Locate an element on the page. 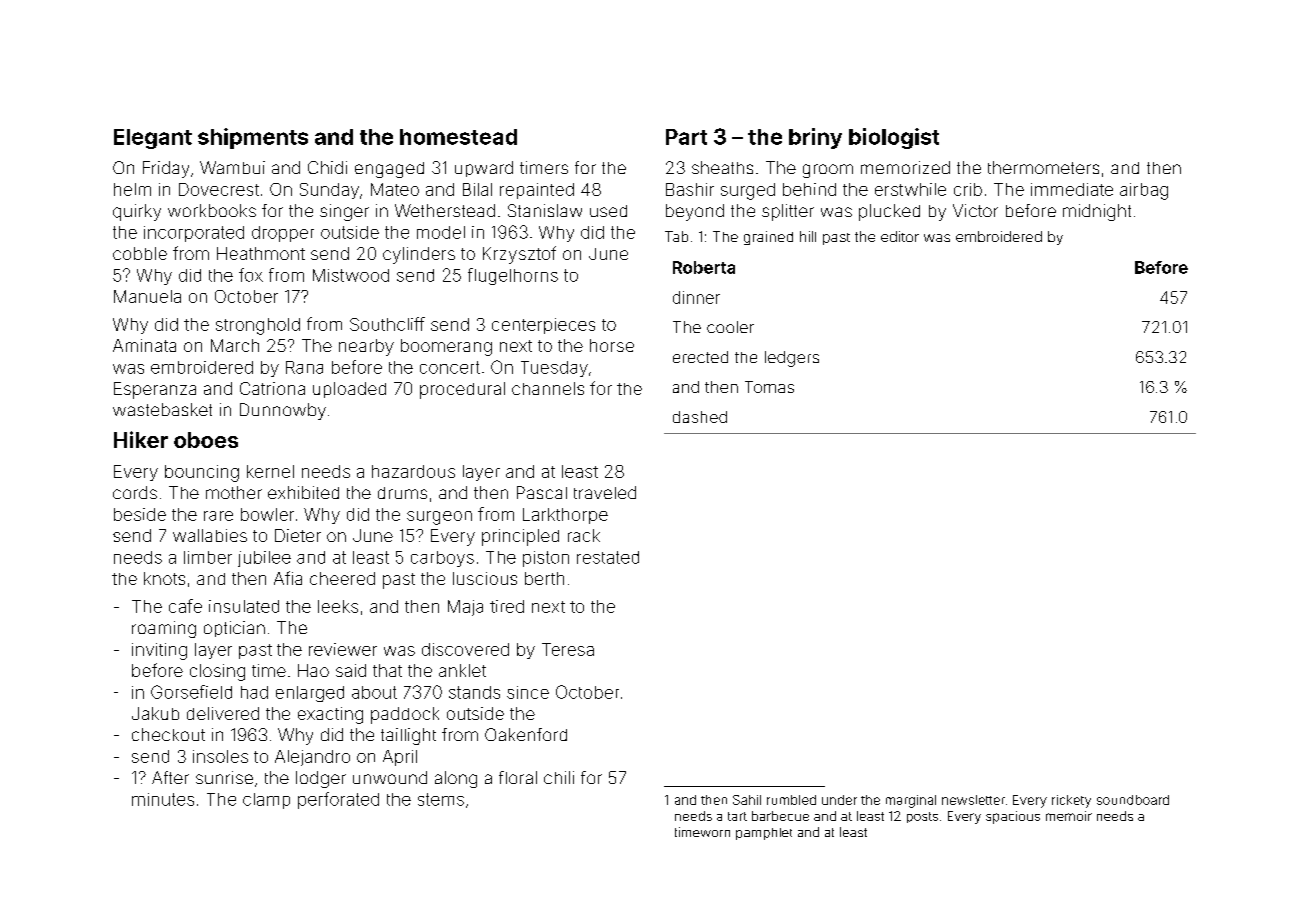 This page has height=924, width=1308. Part is located at coordinates (686, 137).
